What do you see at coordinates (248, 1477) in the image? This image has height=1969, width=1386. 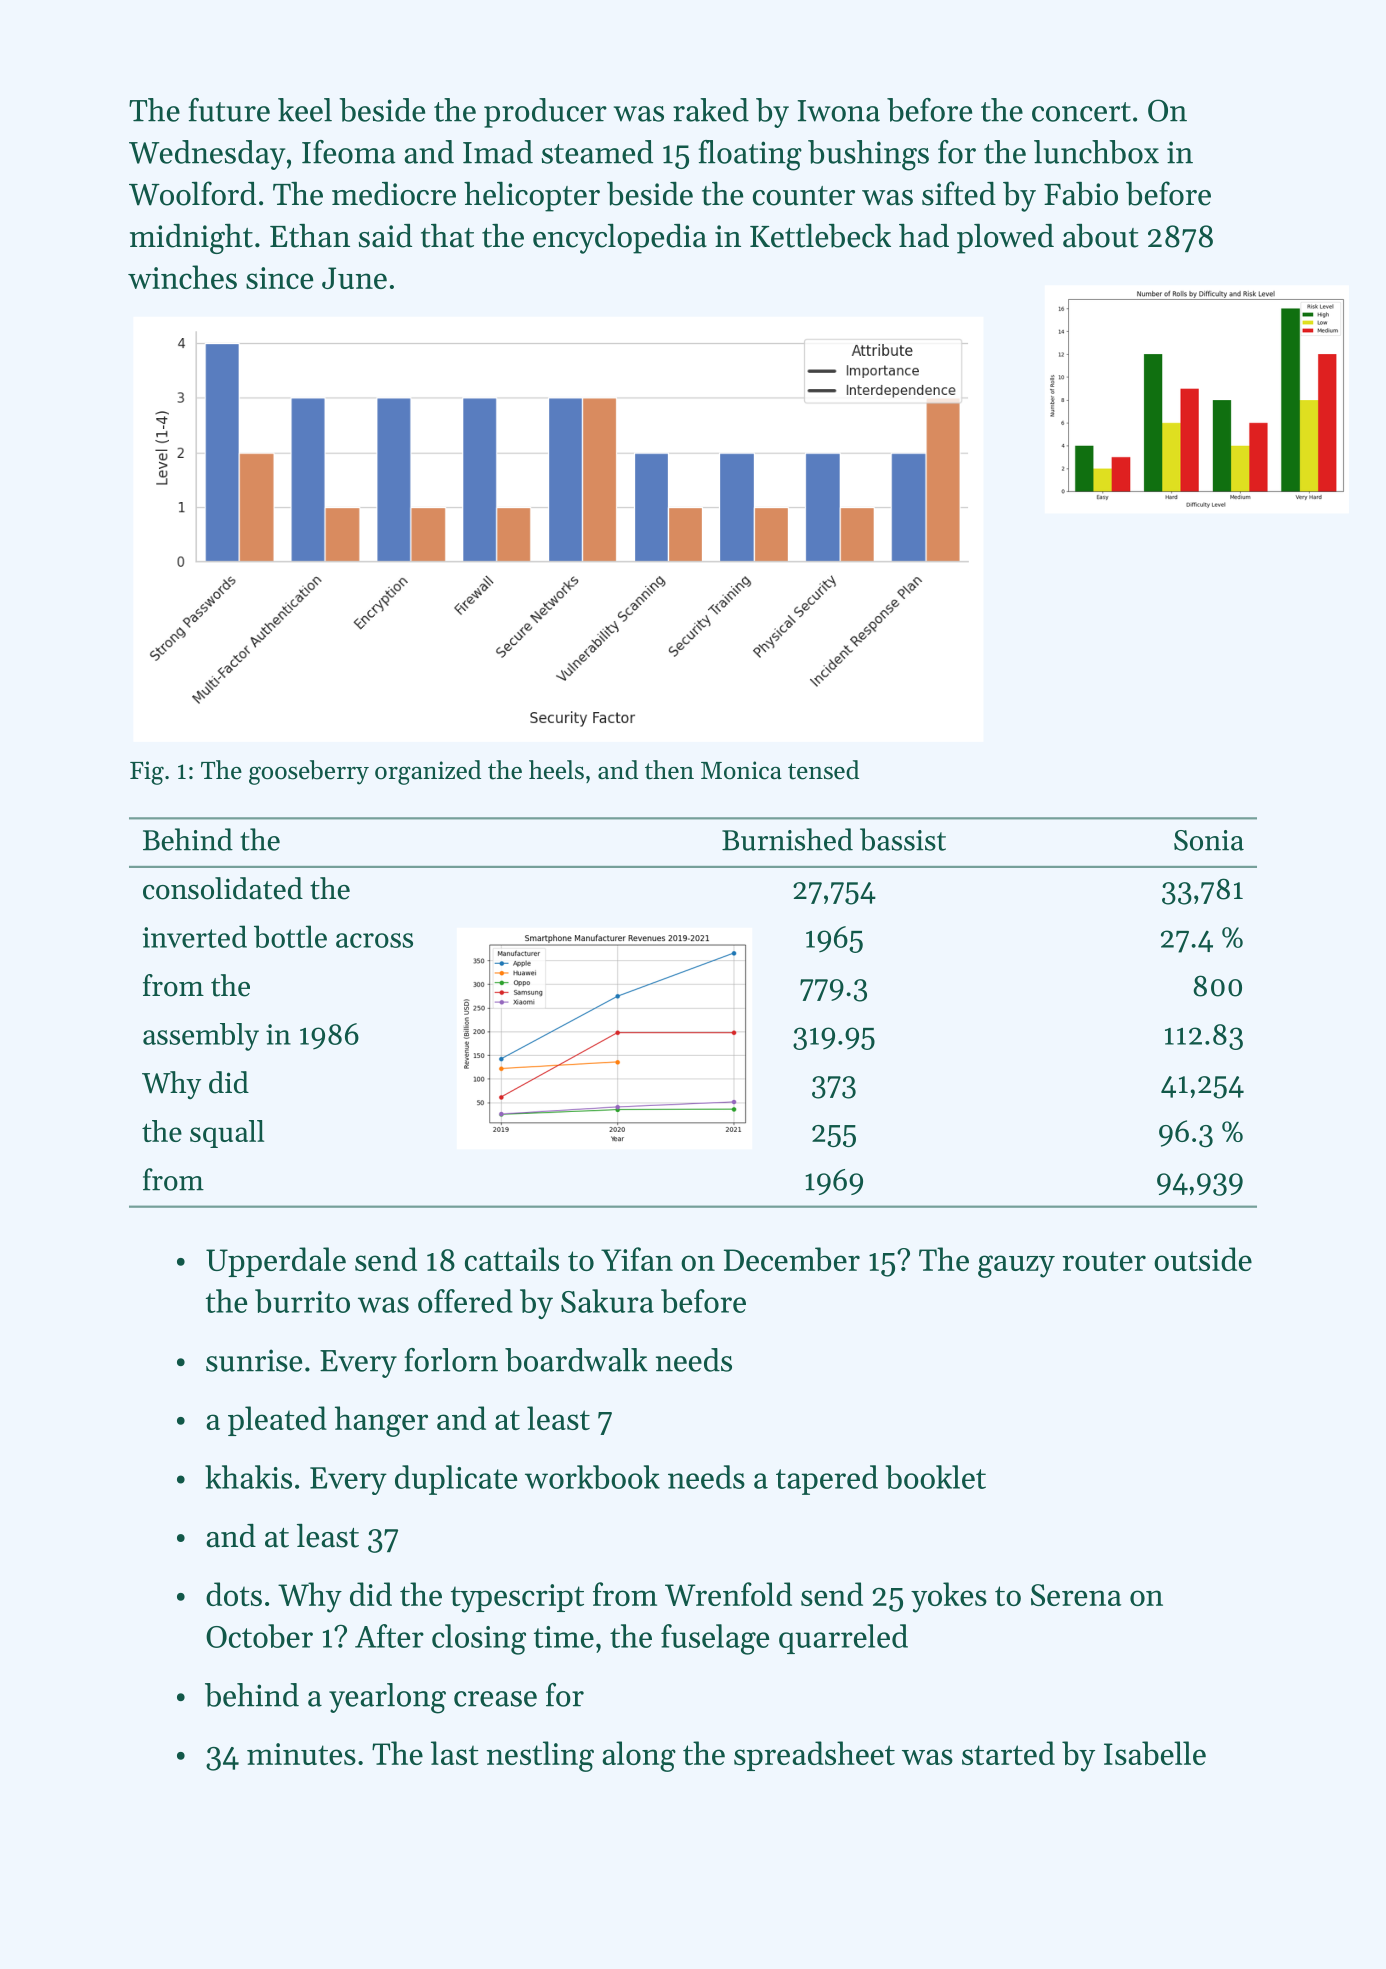 I see `khakis` at bounding box center [248, 1477].
